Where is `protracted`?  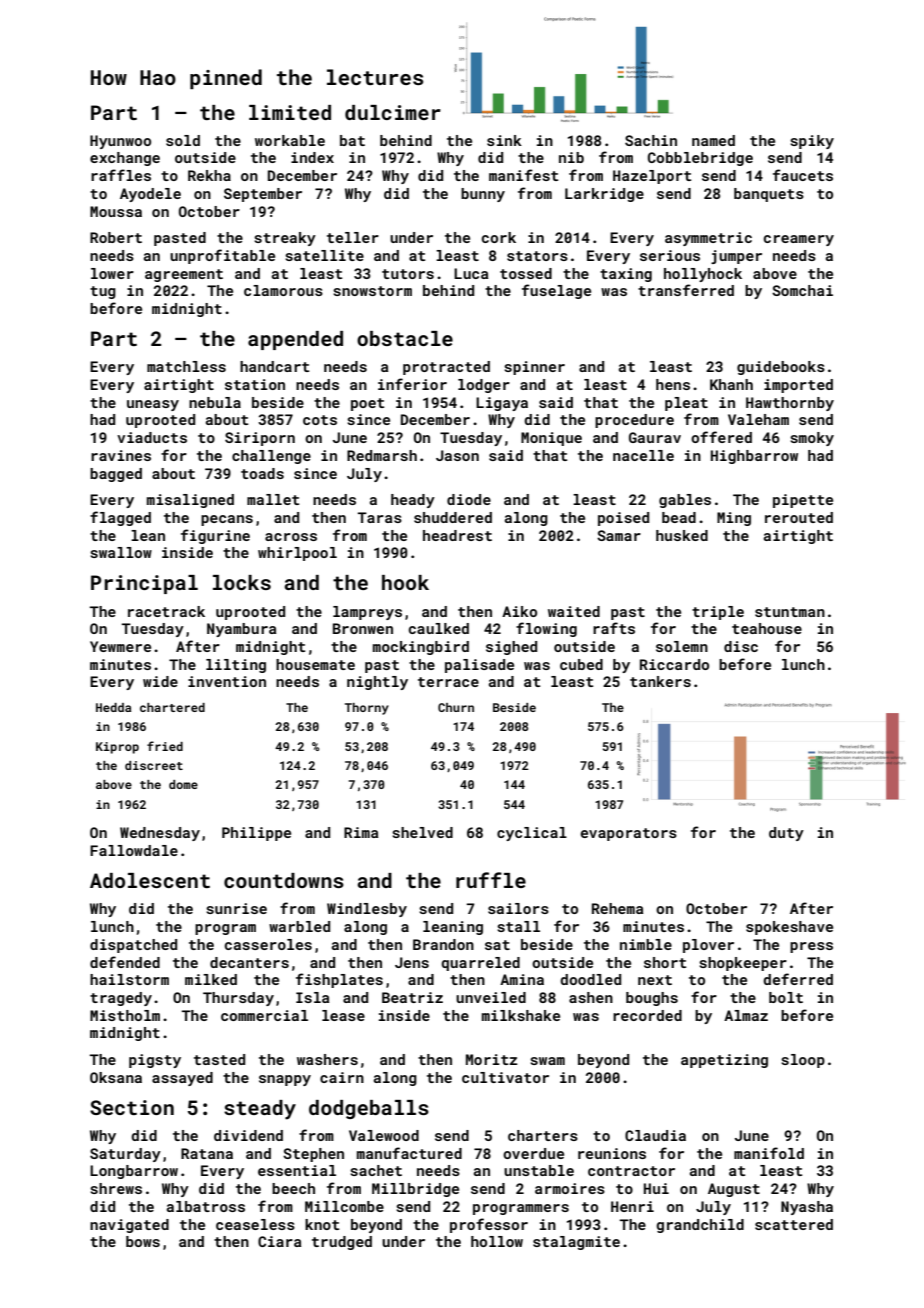 protracted is located at coordinates (446, 368).
